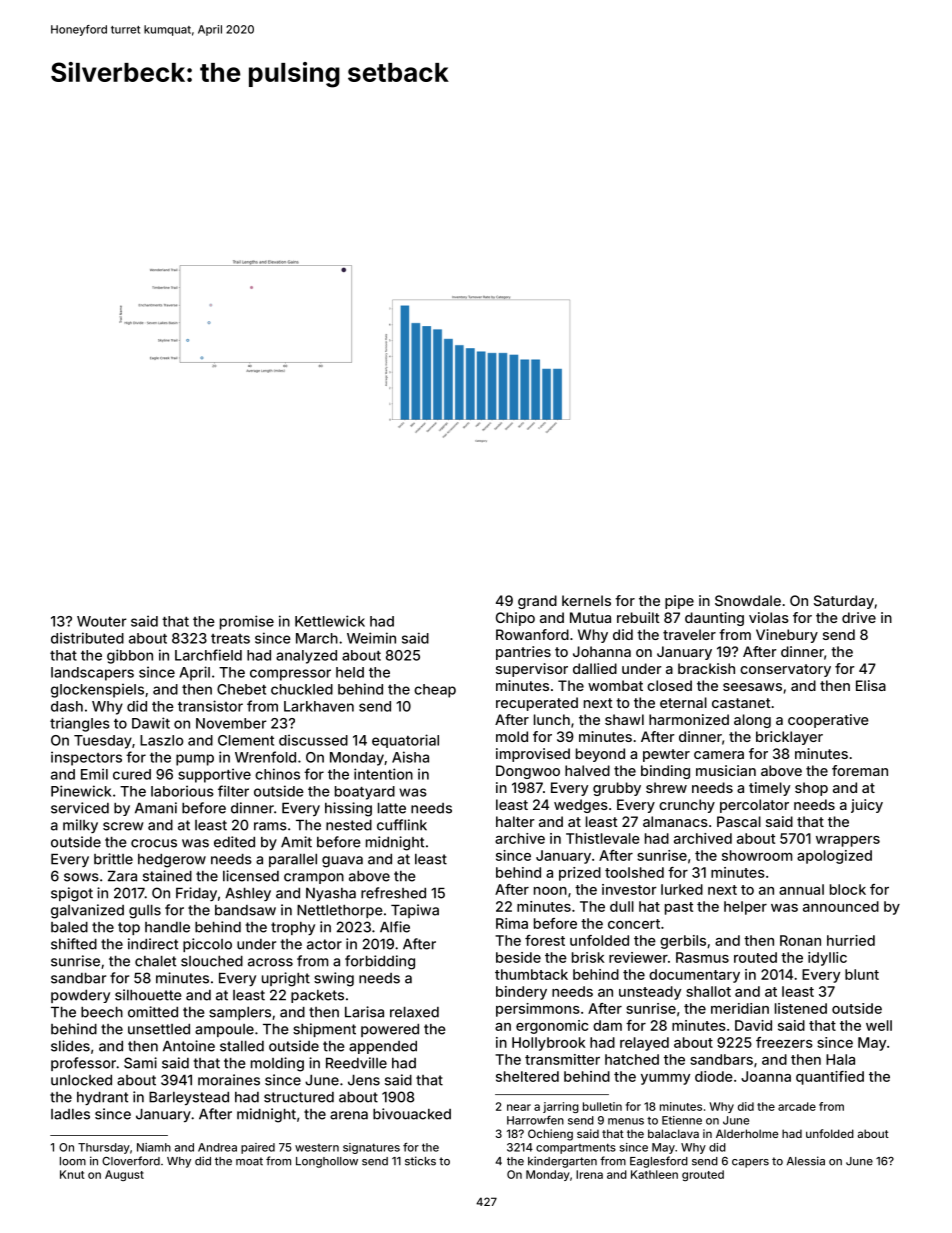 This screenshot has height=1233, width=952. What do you see at coordinates (834, 857) in the screenshot?
I see `apologized` at bounding box center [834, 857].
